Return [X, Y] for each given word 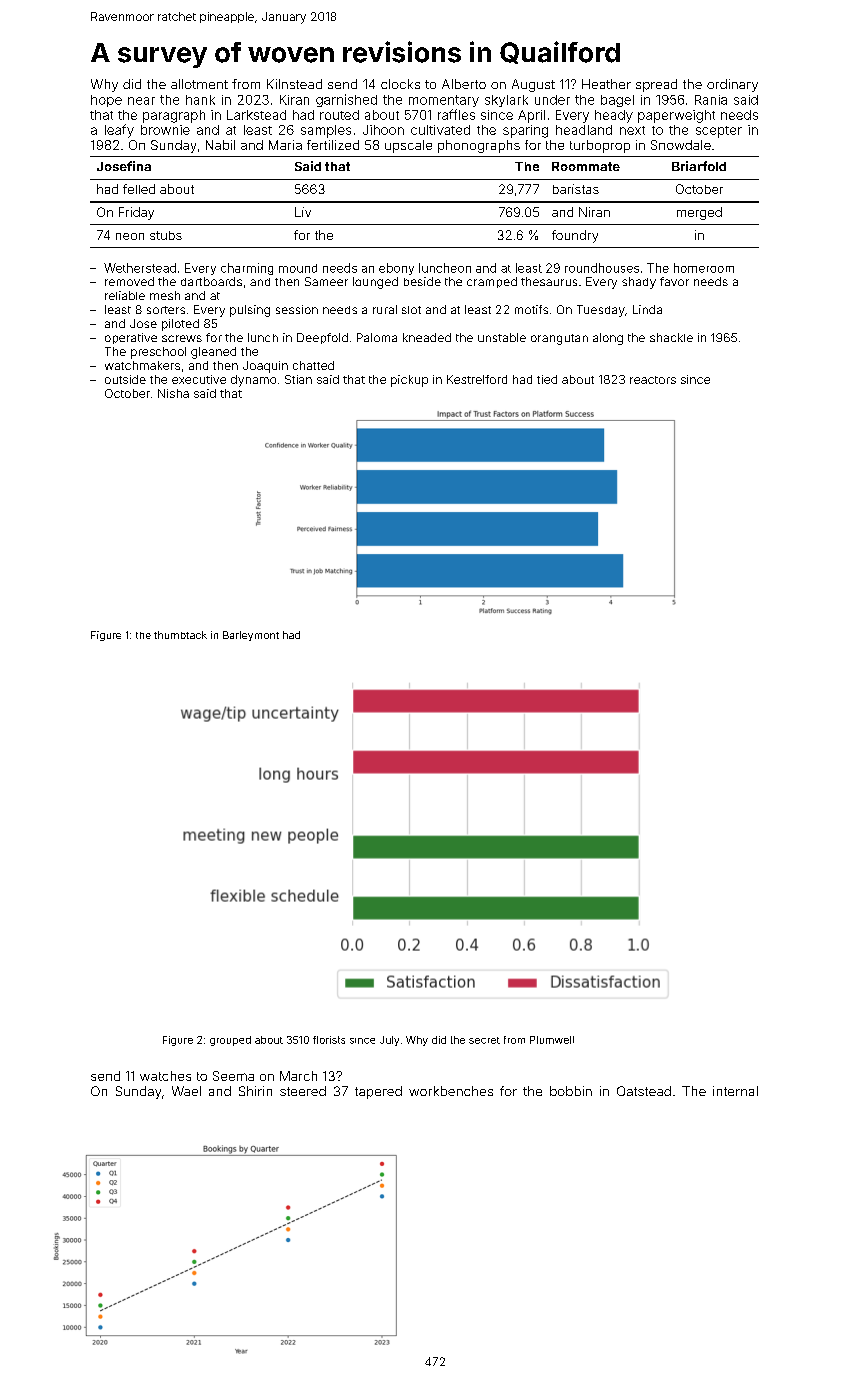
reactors [653, 380]
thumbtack [180, 635]
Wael [186, 1091]
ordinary [732, 85]
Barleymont [251, 636]
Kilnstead [294, 84]
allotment [199, 84]
